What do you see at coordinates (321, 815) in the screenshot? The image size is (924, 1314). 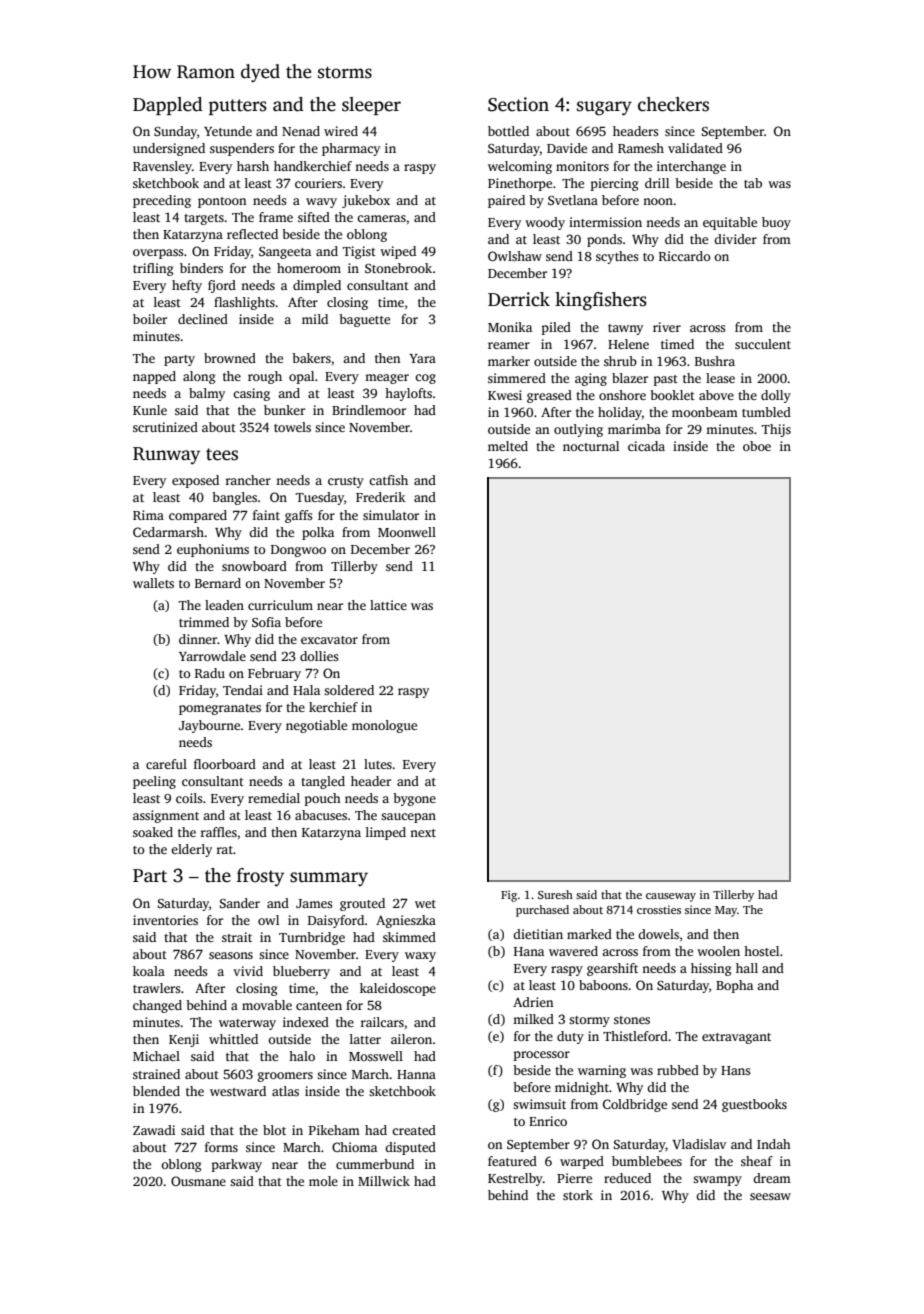 I see `abacuses` at bounding box center [321, 815].
